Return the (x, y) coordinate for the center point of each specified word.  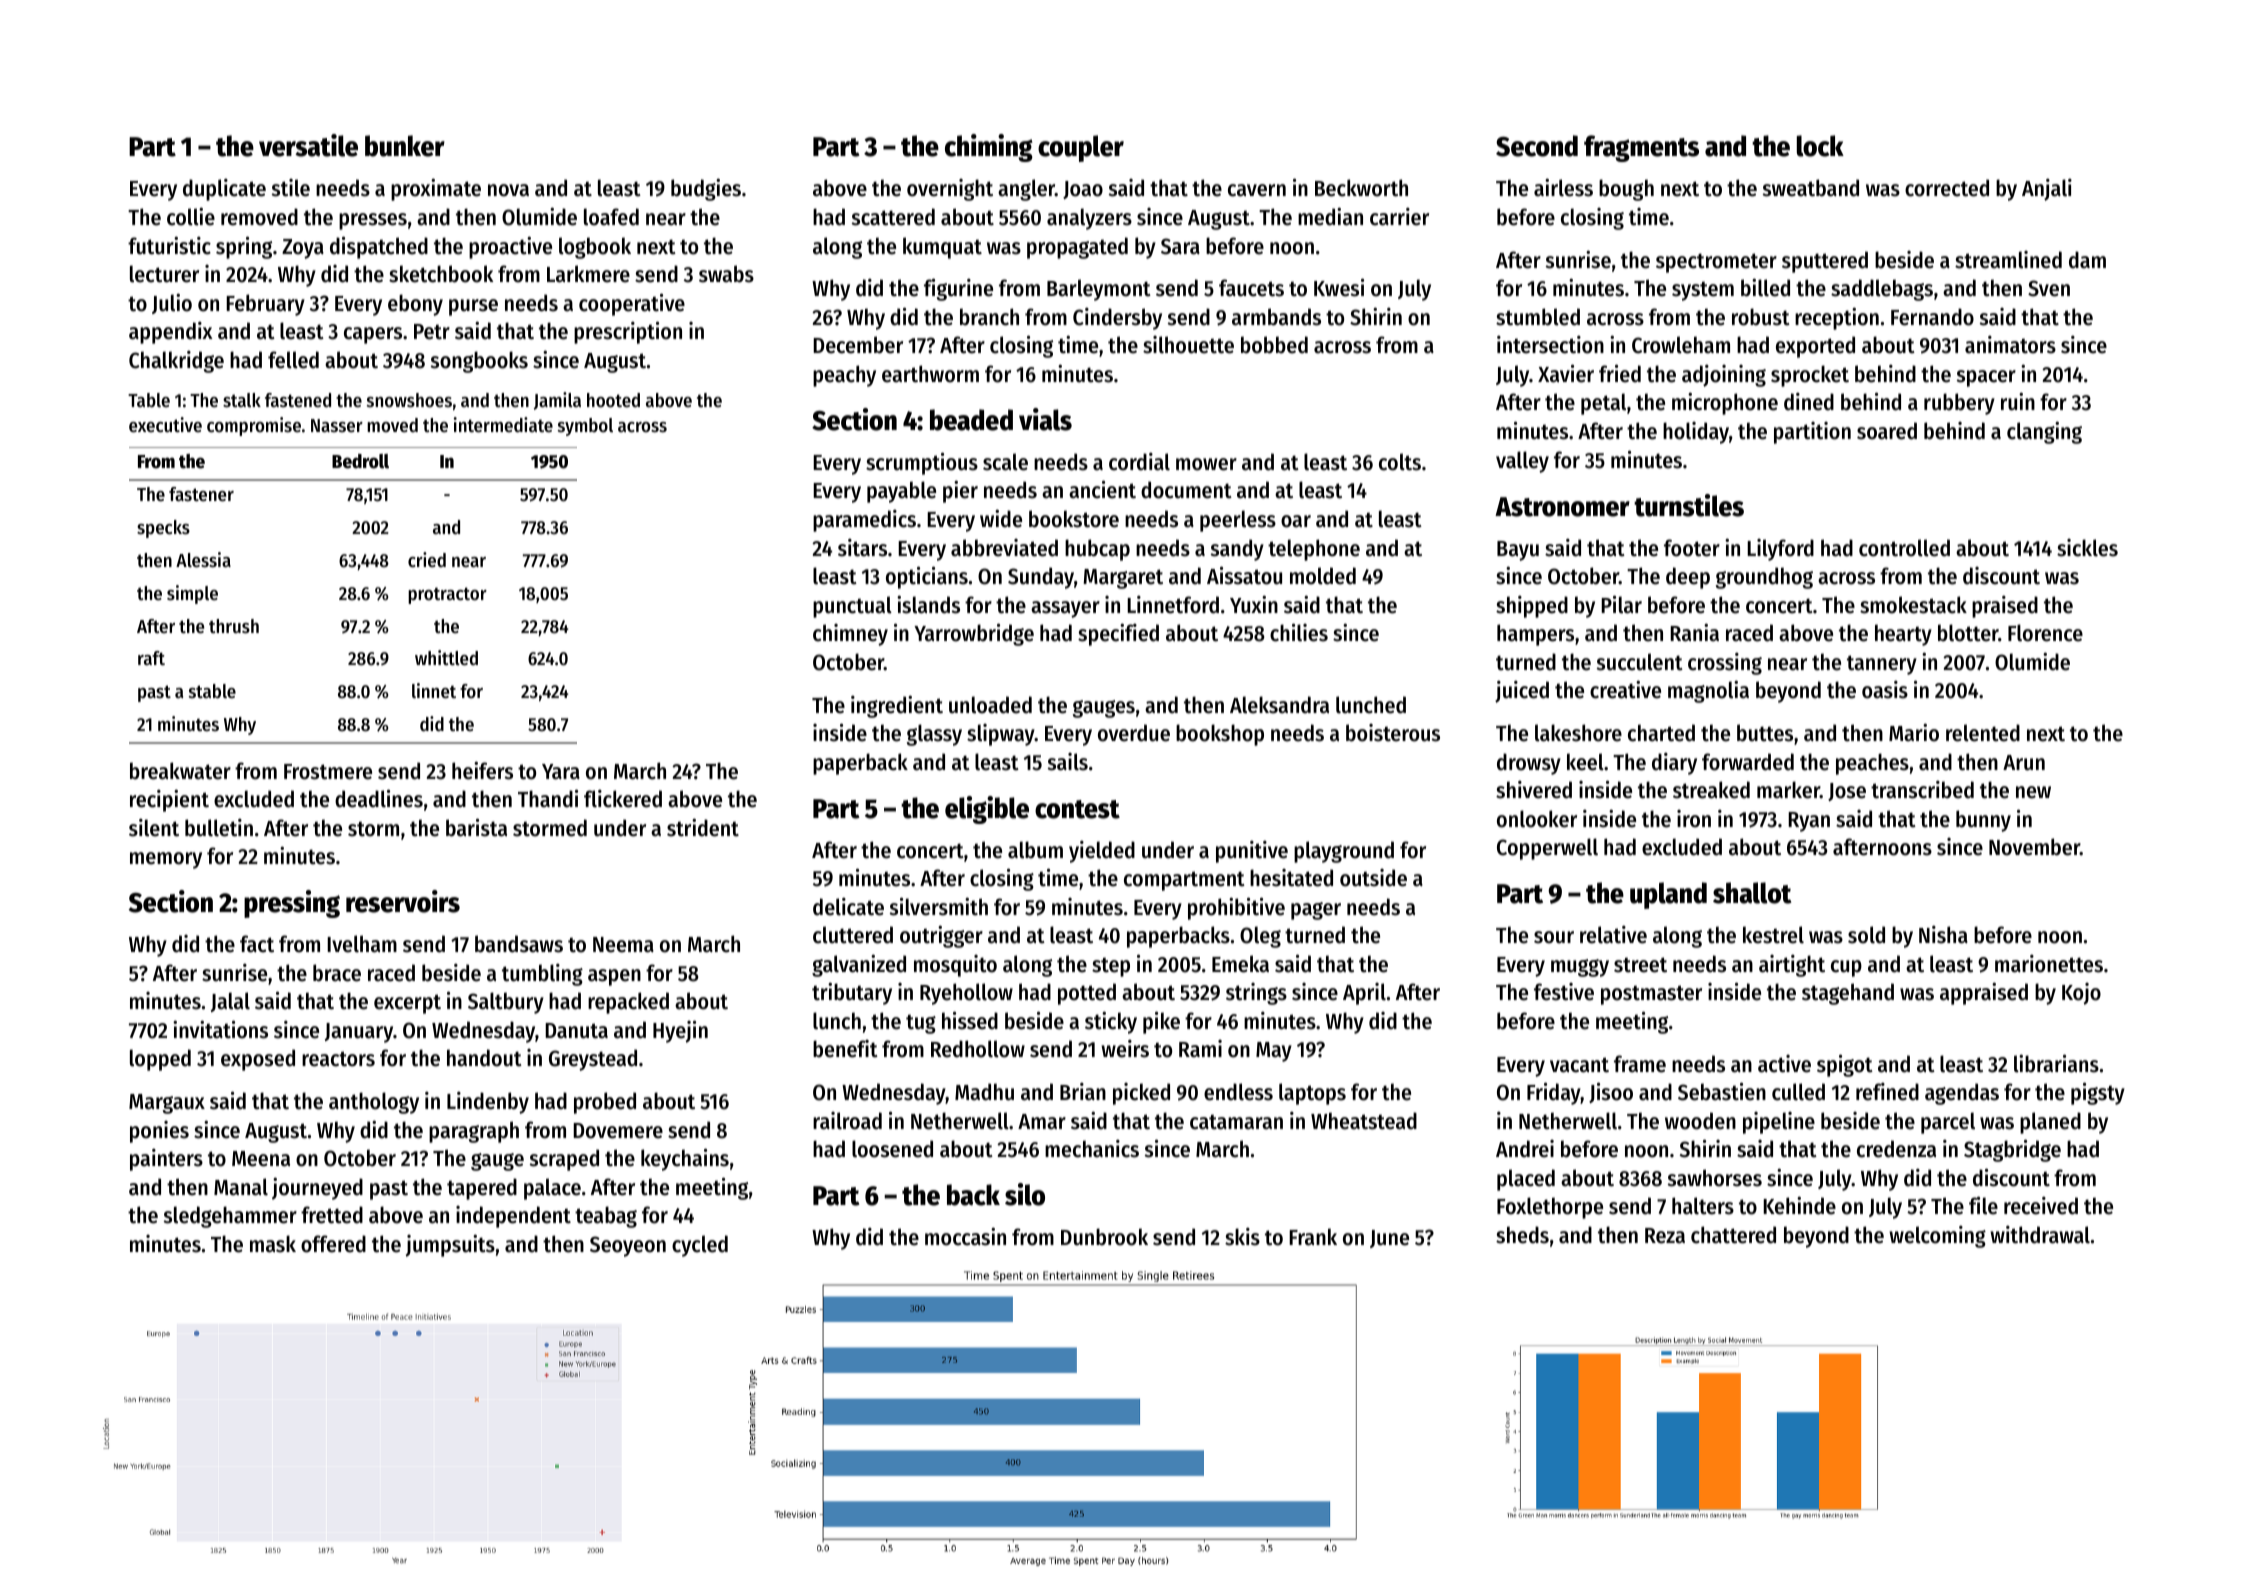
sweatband (1811, 188)
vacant (1579, 1065)
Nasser (337, 426)
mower (1206, 464)
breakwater (180, 771)
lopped (160, 1060)
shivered (1534, 790)
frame (1640, 1064)
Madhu (984, 1092)
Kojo (2081, 994)
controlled (1904, 548)
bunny (1983, 821)
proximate (436, 189)
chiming (989, 148)
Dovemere (618, 1131)
